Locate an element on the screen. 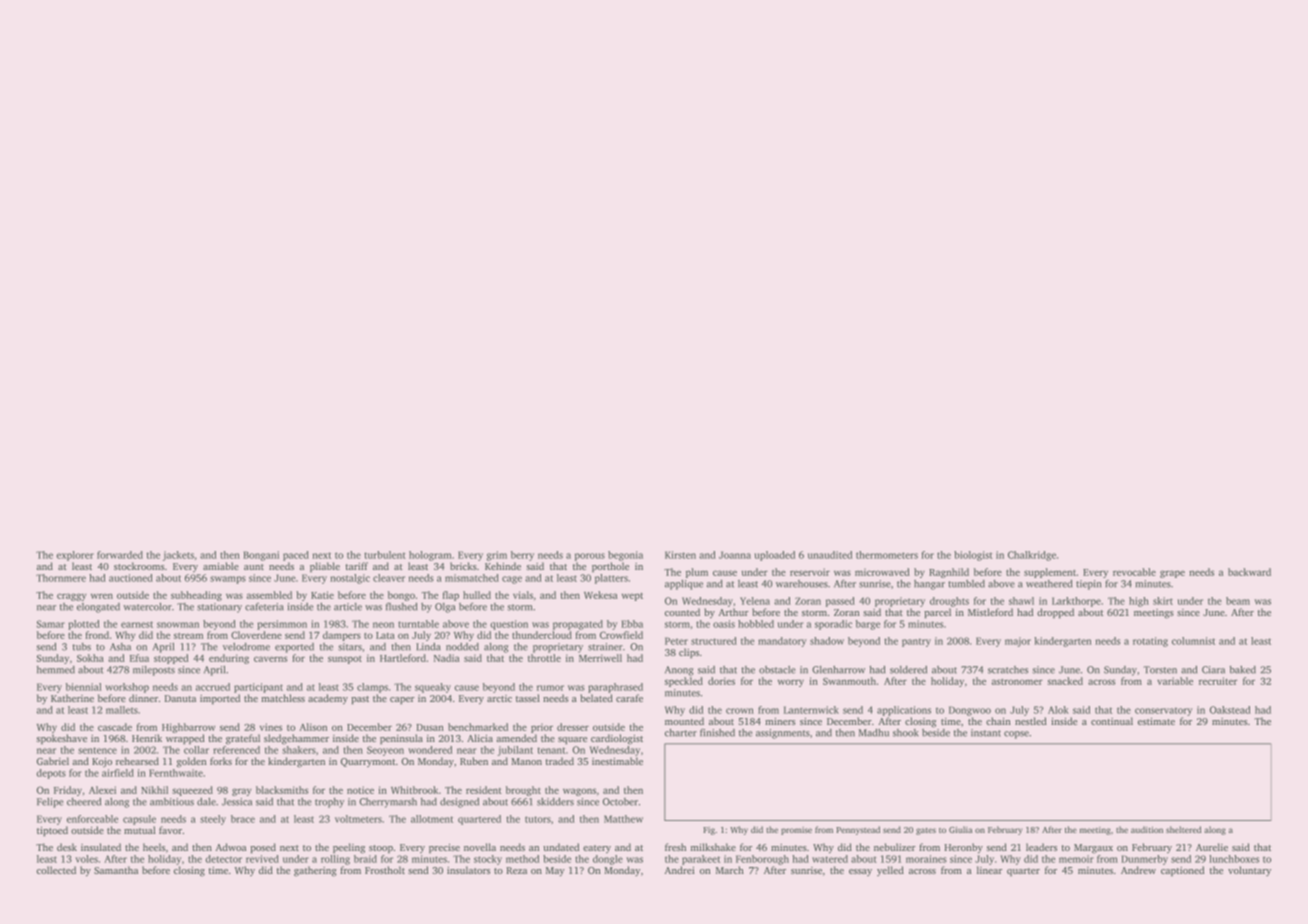 The height and width of the screenshot is (924, 1308). participant is located at coordinates (258, 688).
